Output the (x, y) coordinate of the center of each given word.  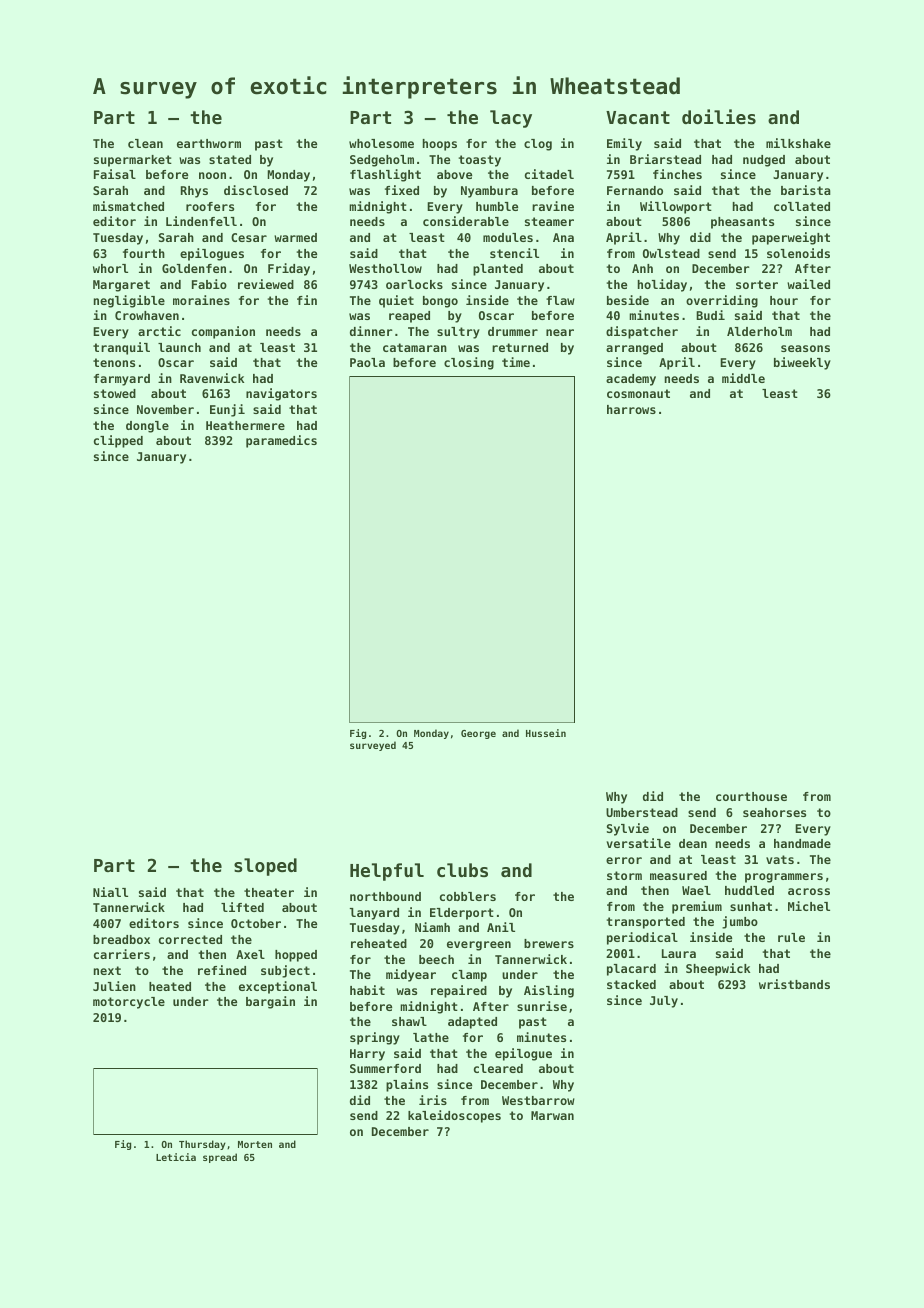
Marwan (552, 1115)
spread (220, 1158)
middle (743, 378)
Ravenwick (212, 378)
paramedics (281, 441)
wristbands (794, 984)
